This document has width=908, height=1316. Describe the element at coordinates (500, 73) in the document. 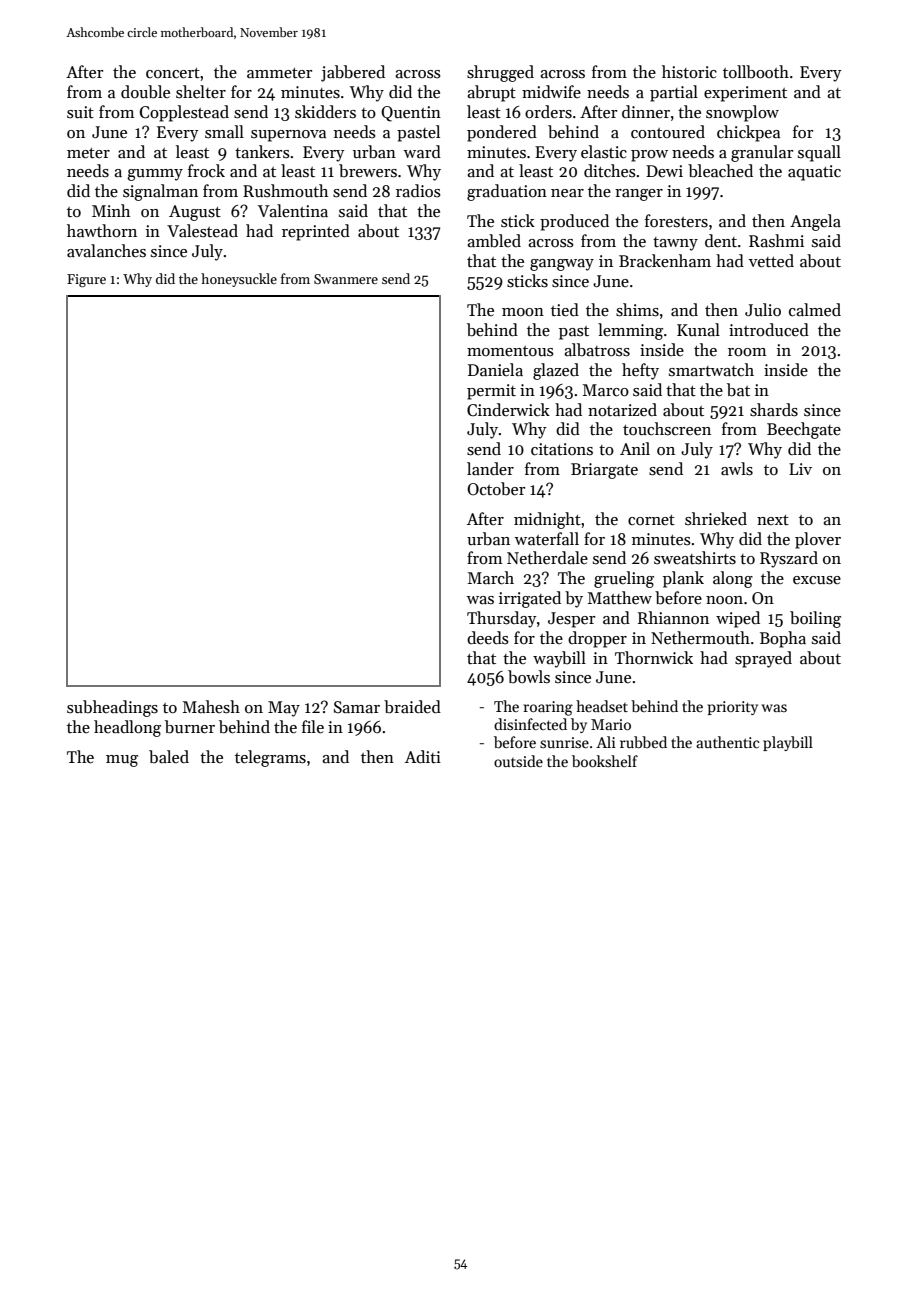

I see `shrugged` at that location.
